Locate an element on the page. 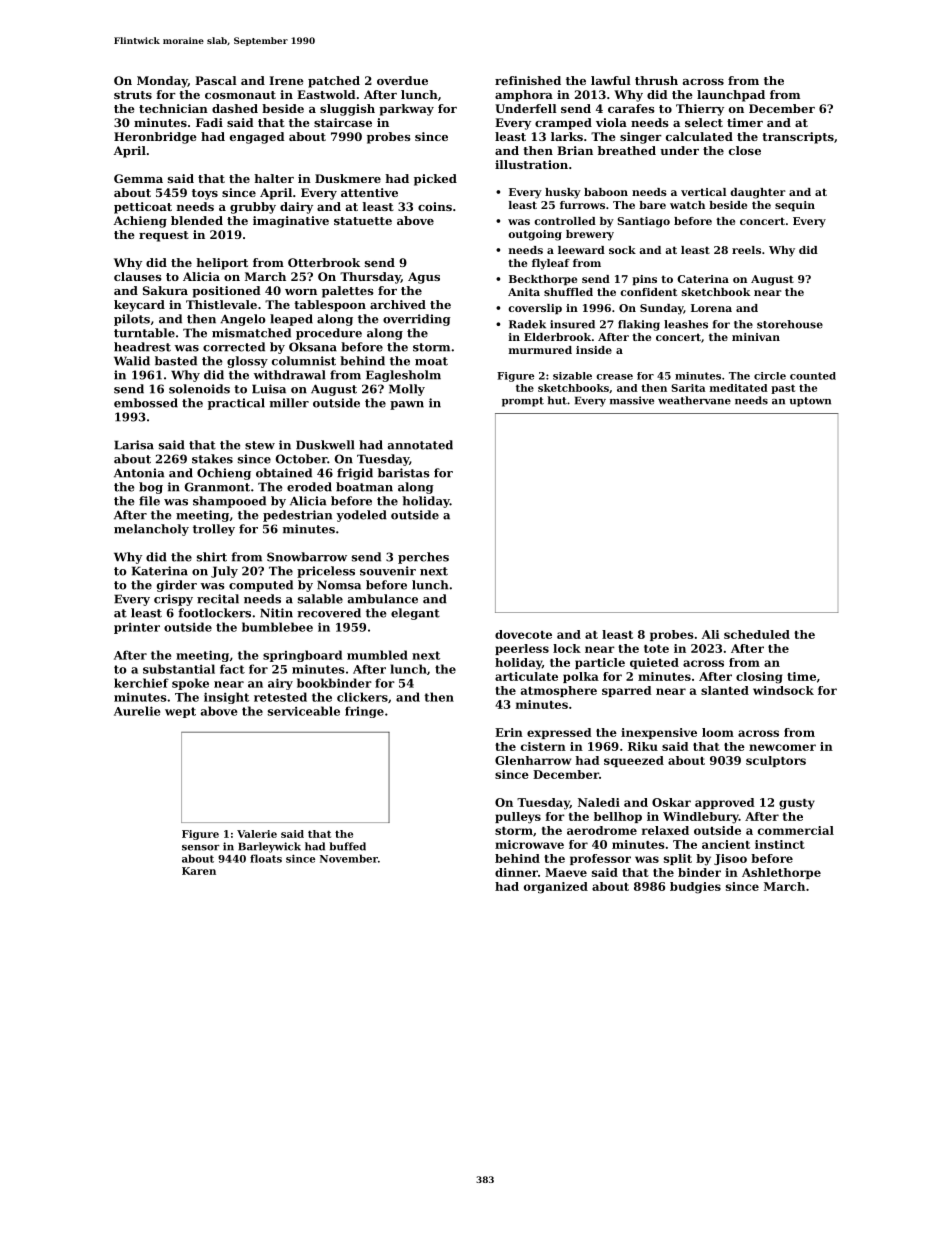 This page has width=952, height=1233. launchpad is located at coordinates (731, 96).
